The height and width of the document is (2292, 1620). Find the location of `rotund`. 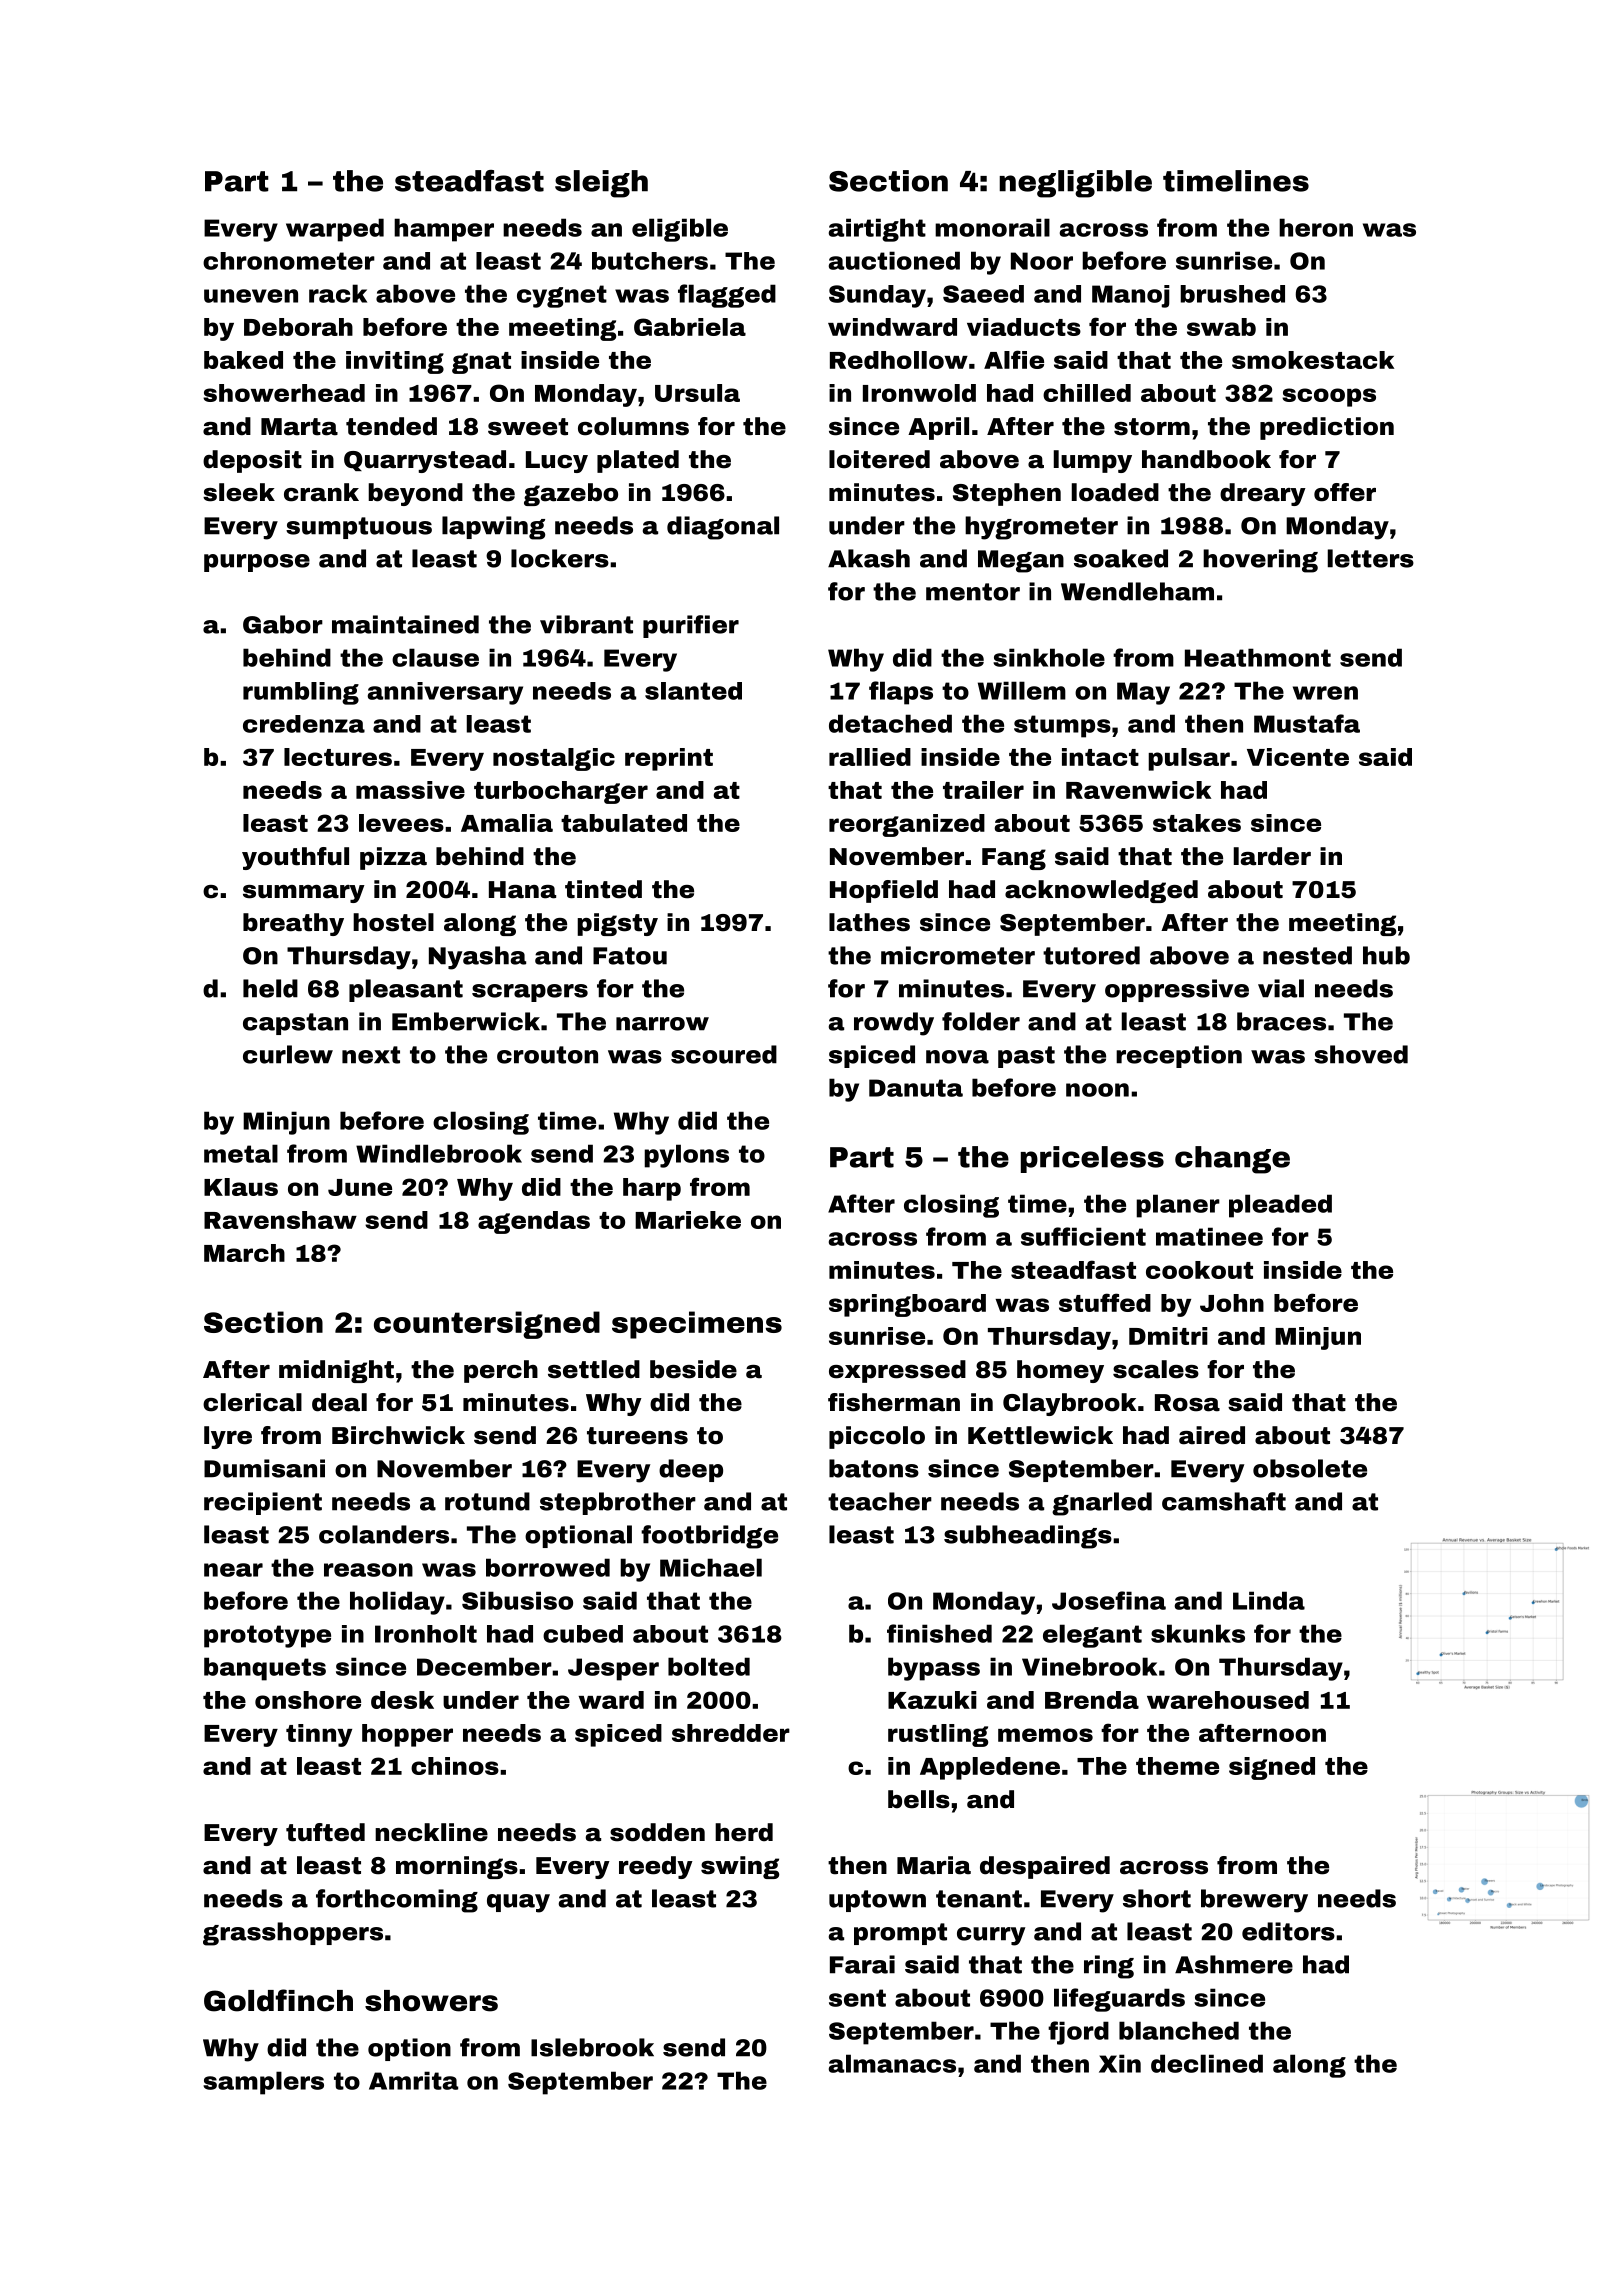

rotund is located at coordinates (487, 1501).
